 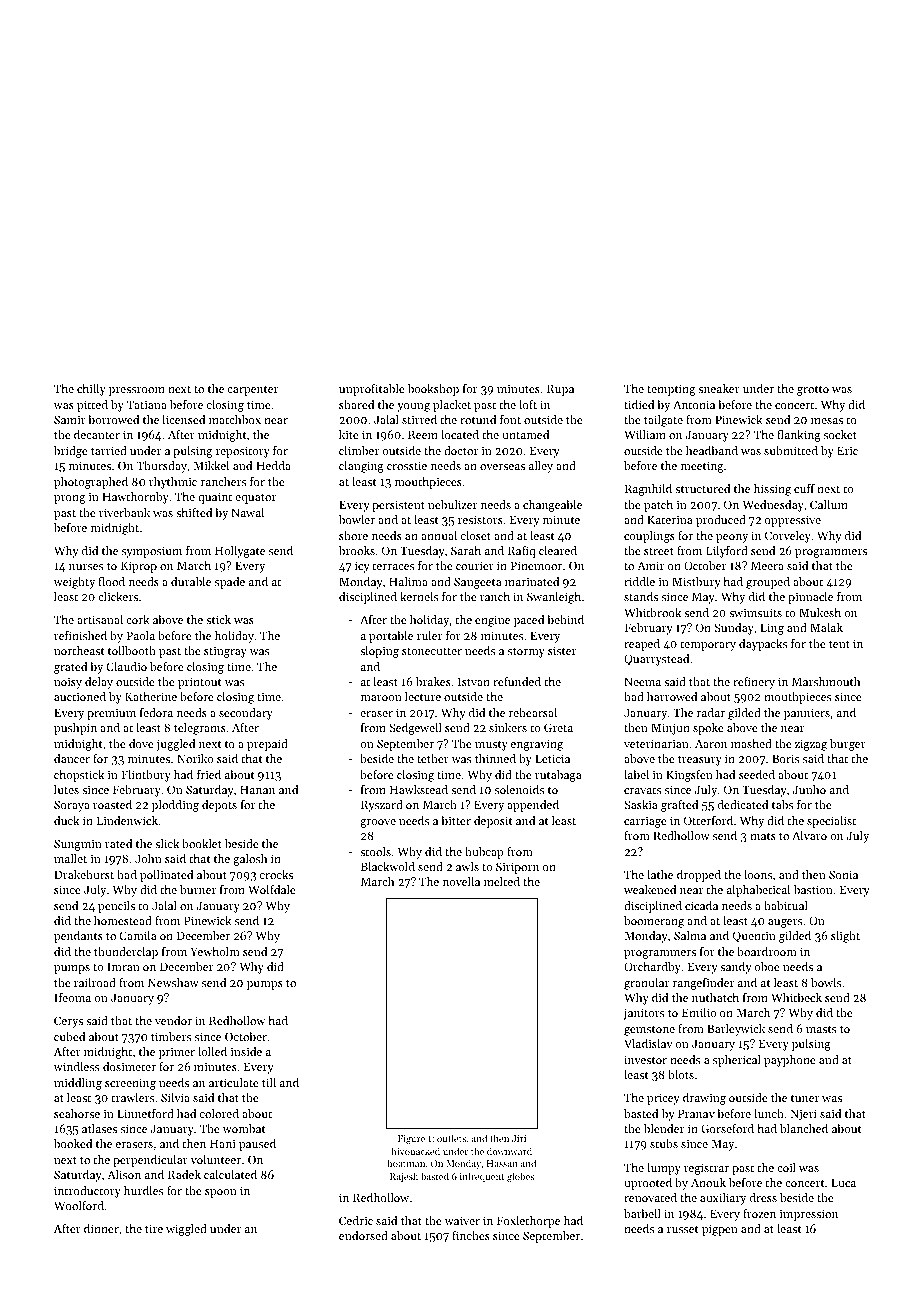 I want to click on chilly, so click(x=91, y=390).
